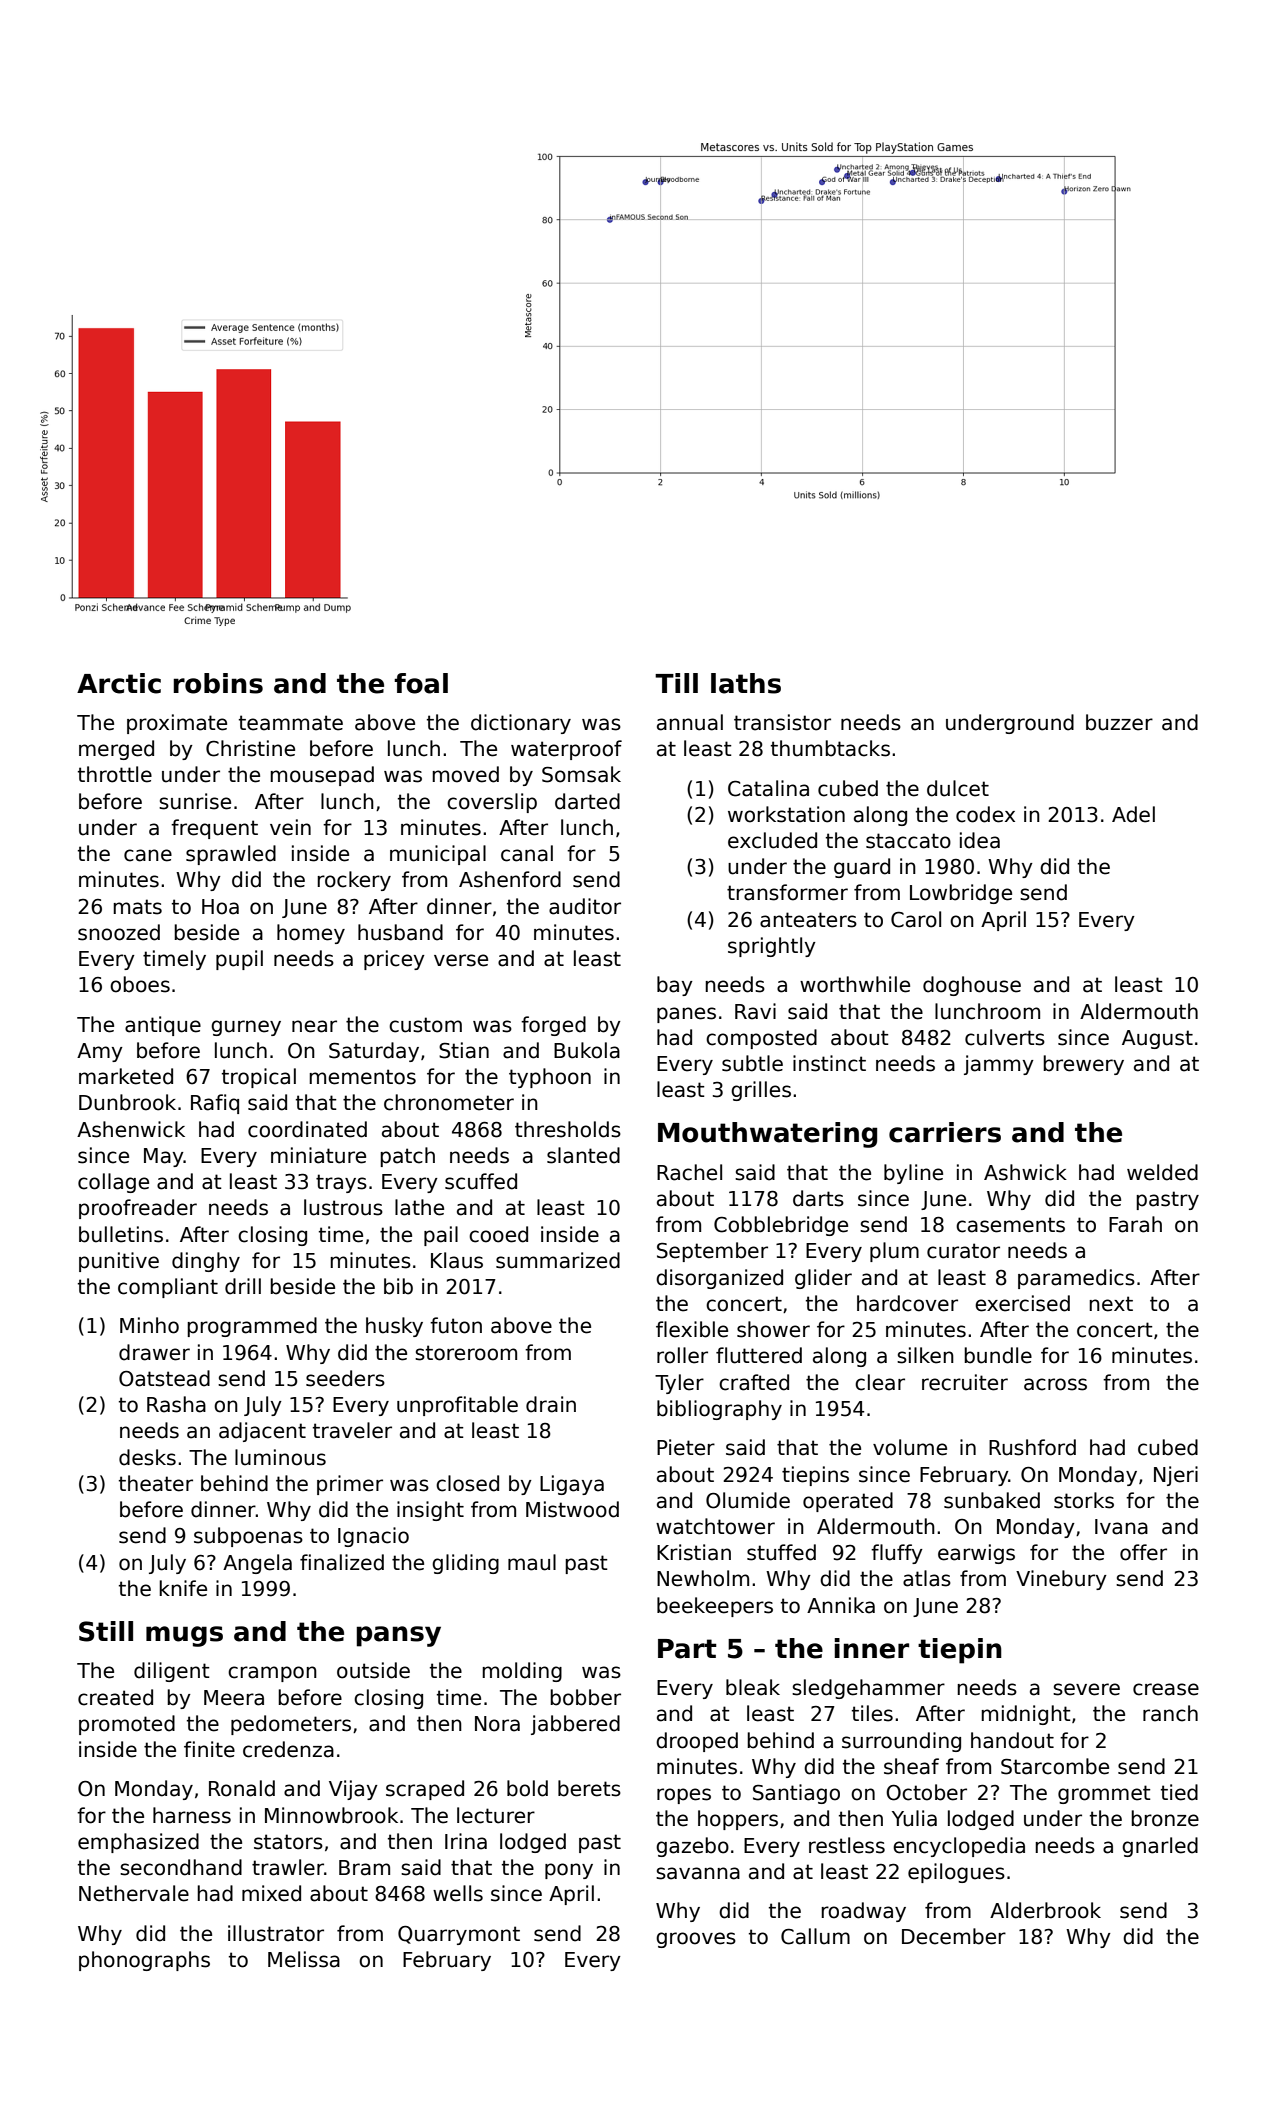 Image resolution: width=1277 pixels, height=2103 pixels. I want to click on Cobblebridge, so click(781, 1226).
